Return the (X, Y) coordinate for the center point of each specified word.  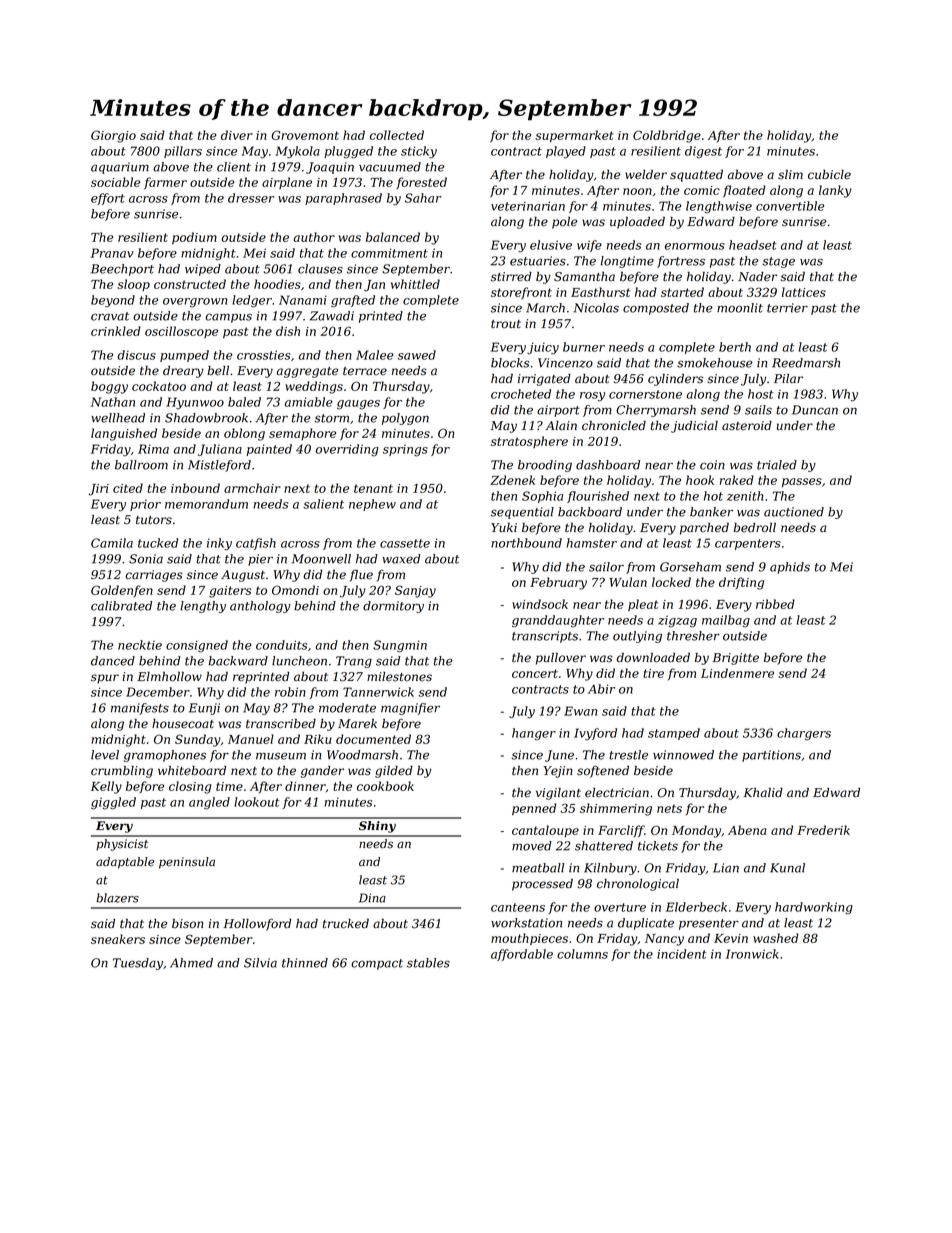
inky (219, 544)
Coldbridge (667, 136)
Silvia (260, 963)
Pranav (112, 253)
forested (421, 183)
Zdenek (512, 480)
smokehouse (715, 363)
